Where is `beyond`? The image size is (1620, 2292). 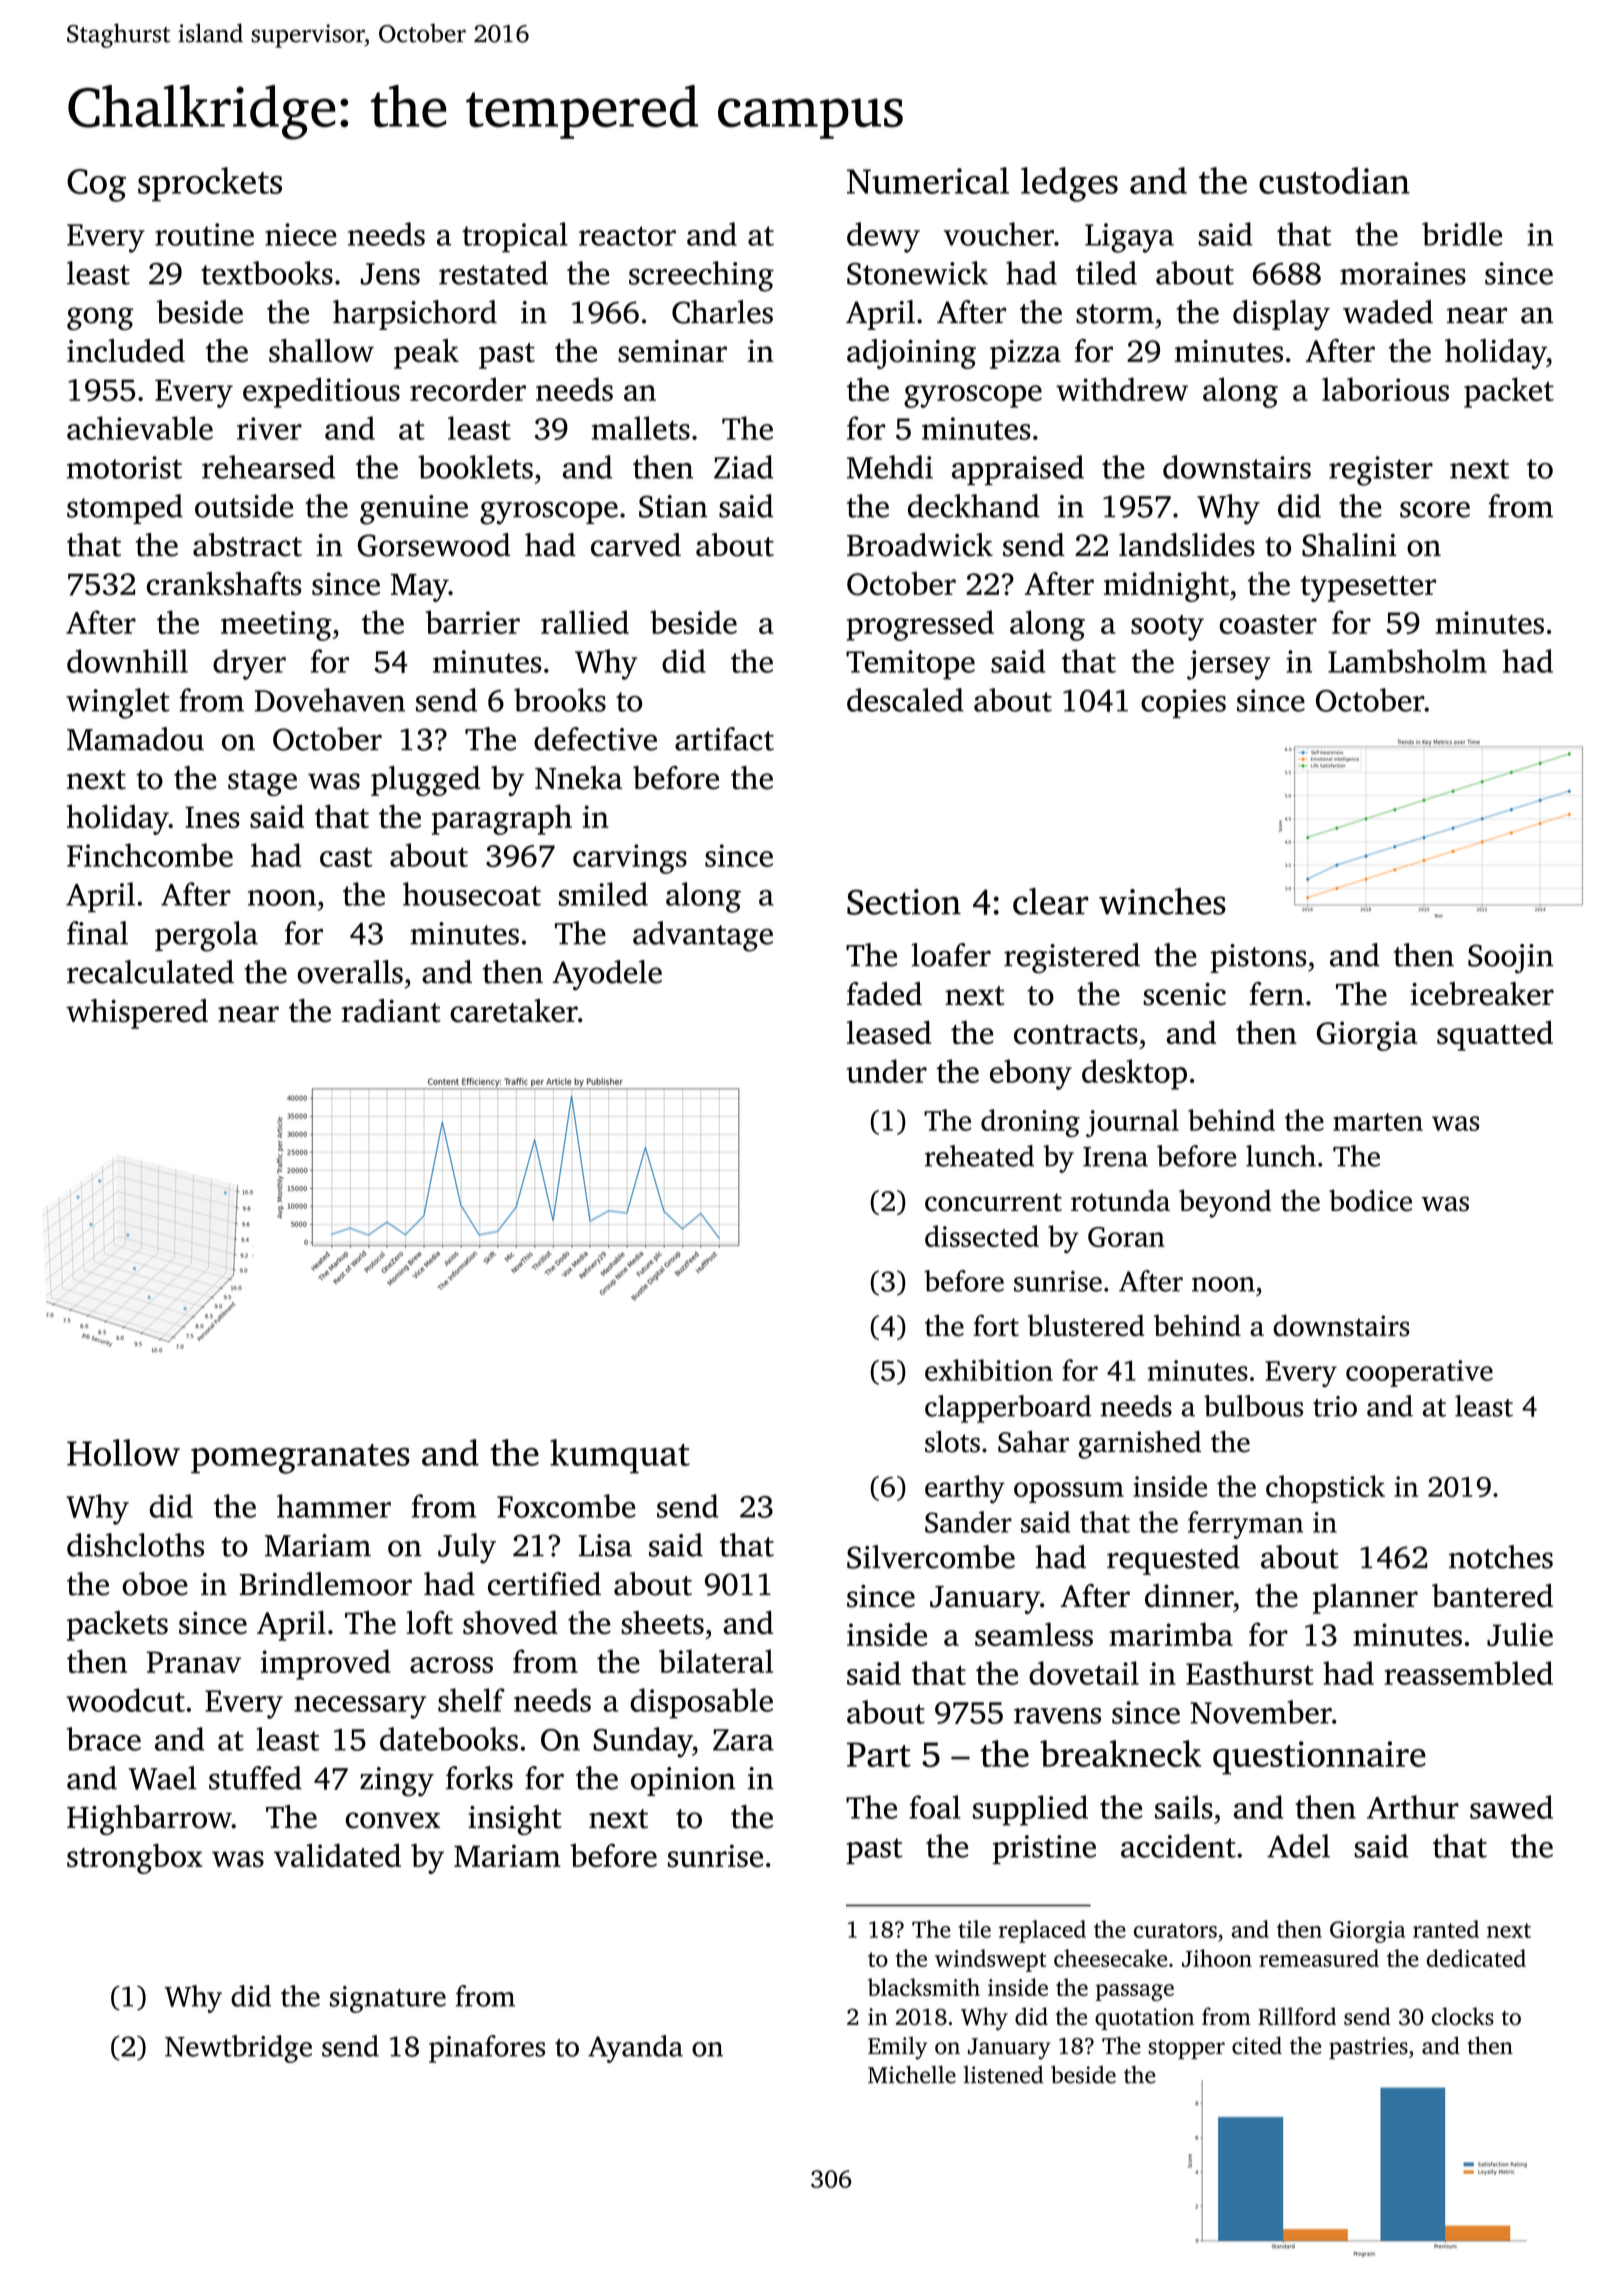
beyond is located at coordinates (1225, 1203).
